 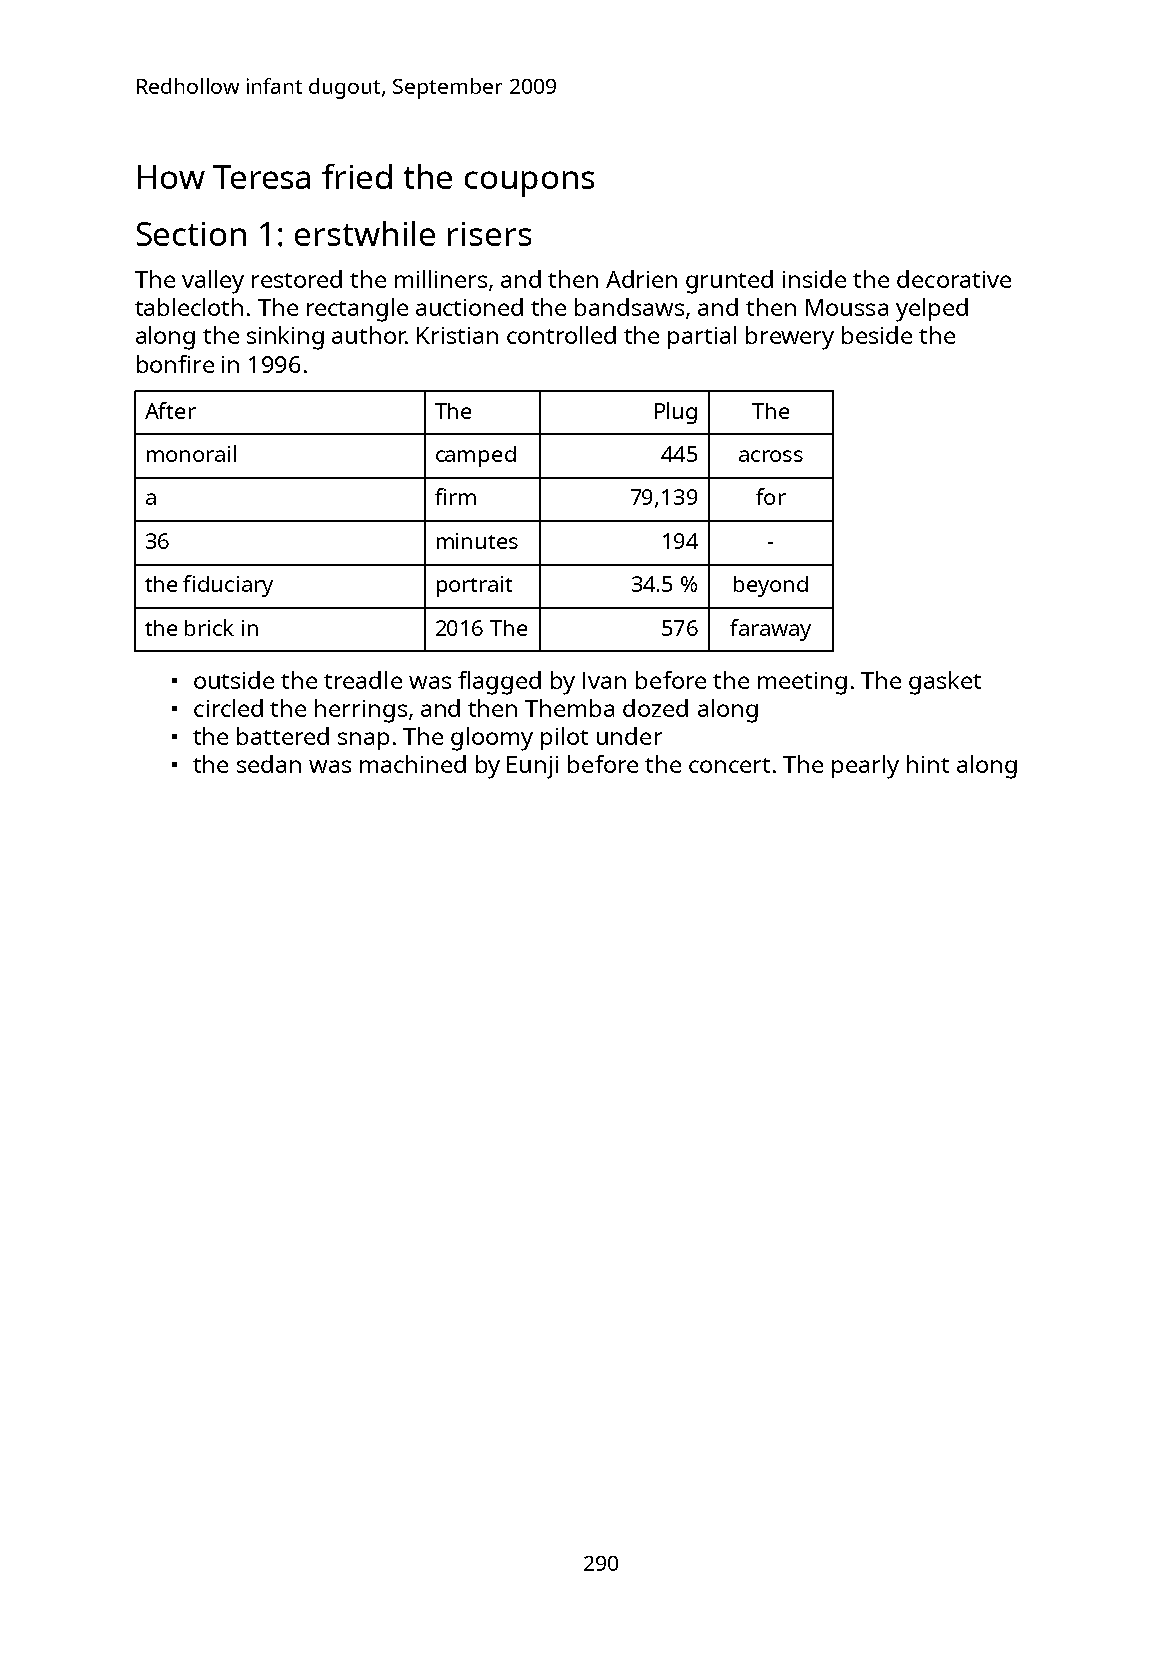 What do you see at coordinates (228, 708) in the image?
I see `circled` at bounding box center [228, 708].
